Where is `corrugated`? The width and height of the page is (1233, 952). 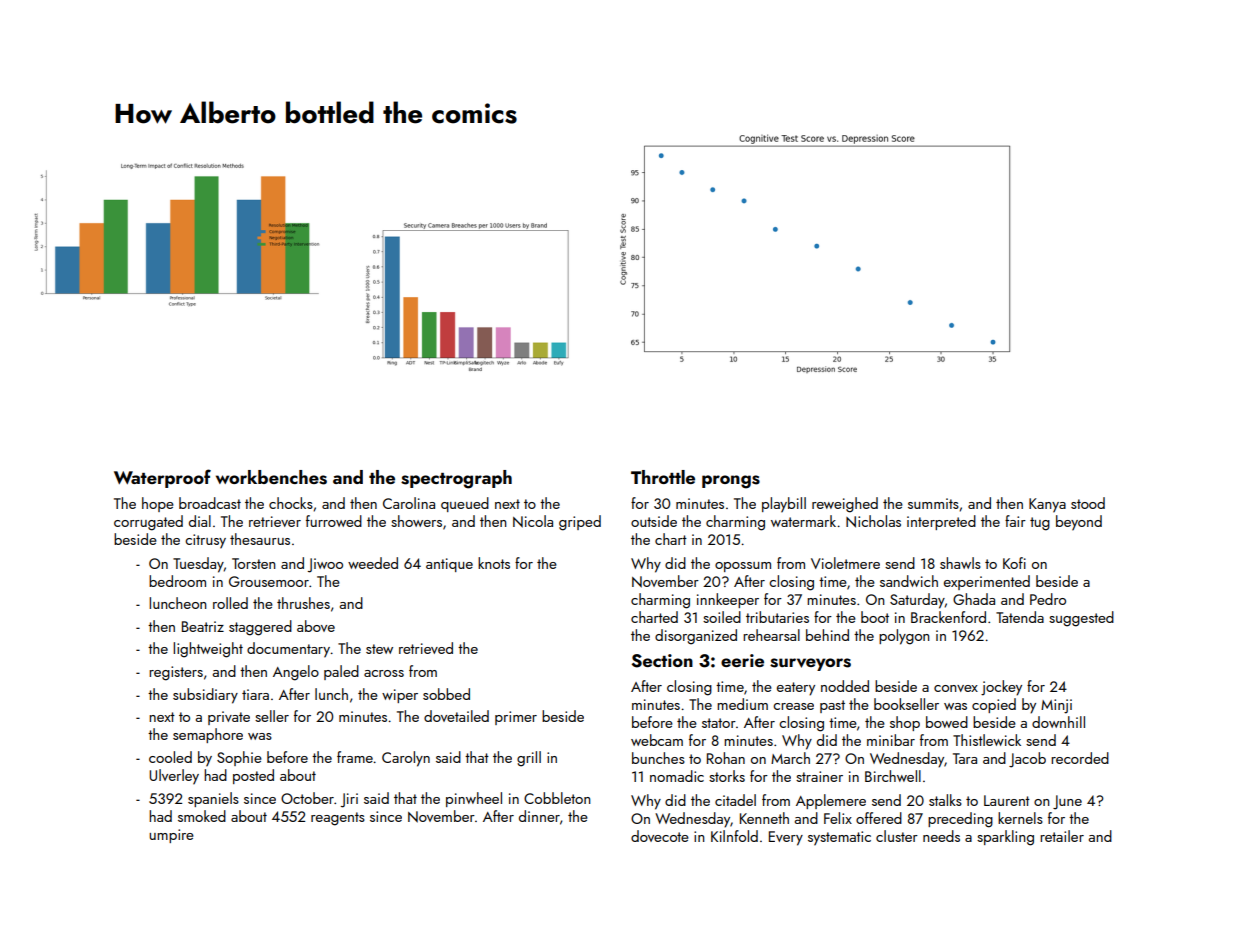 corrugated is located at coordinates (148, 523).
